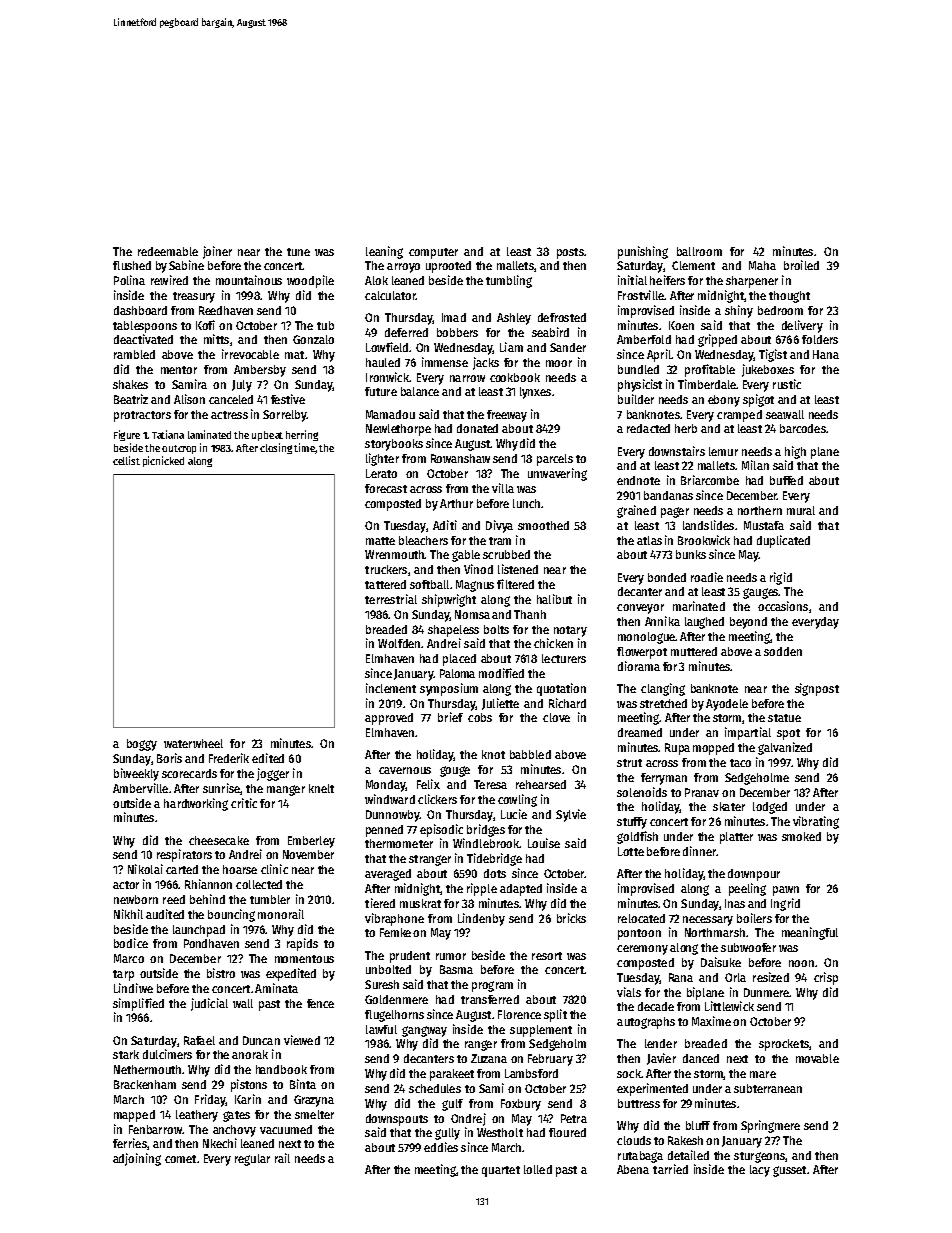  What do you see at coordinates (376, 280) in the page?
I see `Alok` at bounding box center [376, 280].
